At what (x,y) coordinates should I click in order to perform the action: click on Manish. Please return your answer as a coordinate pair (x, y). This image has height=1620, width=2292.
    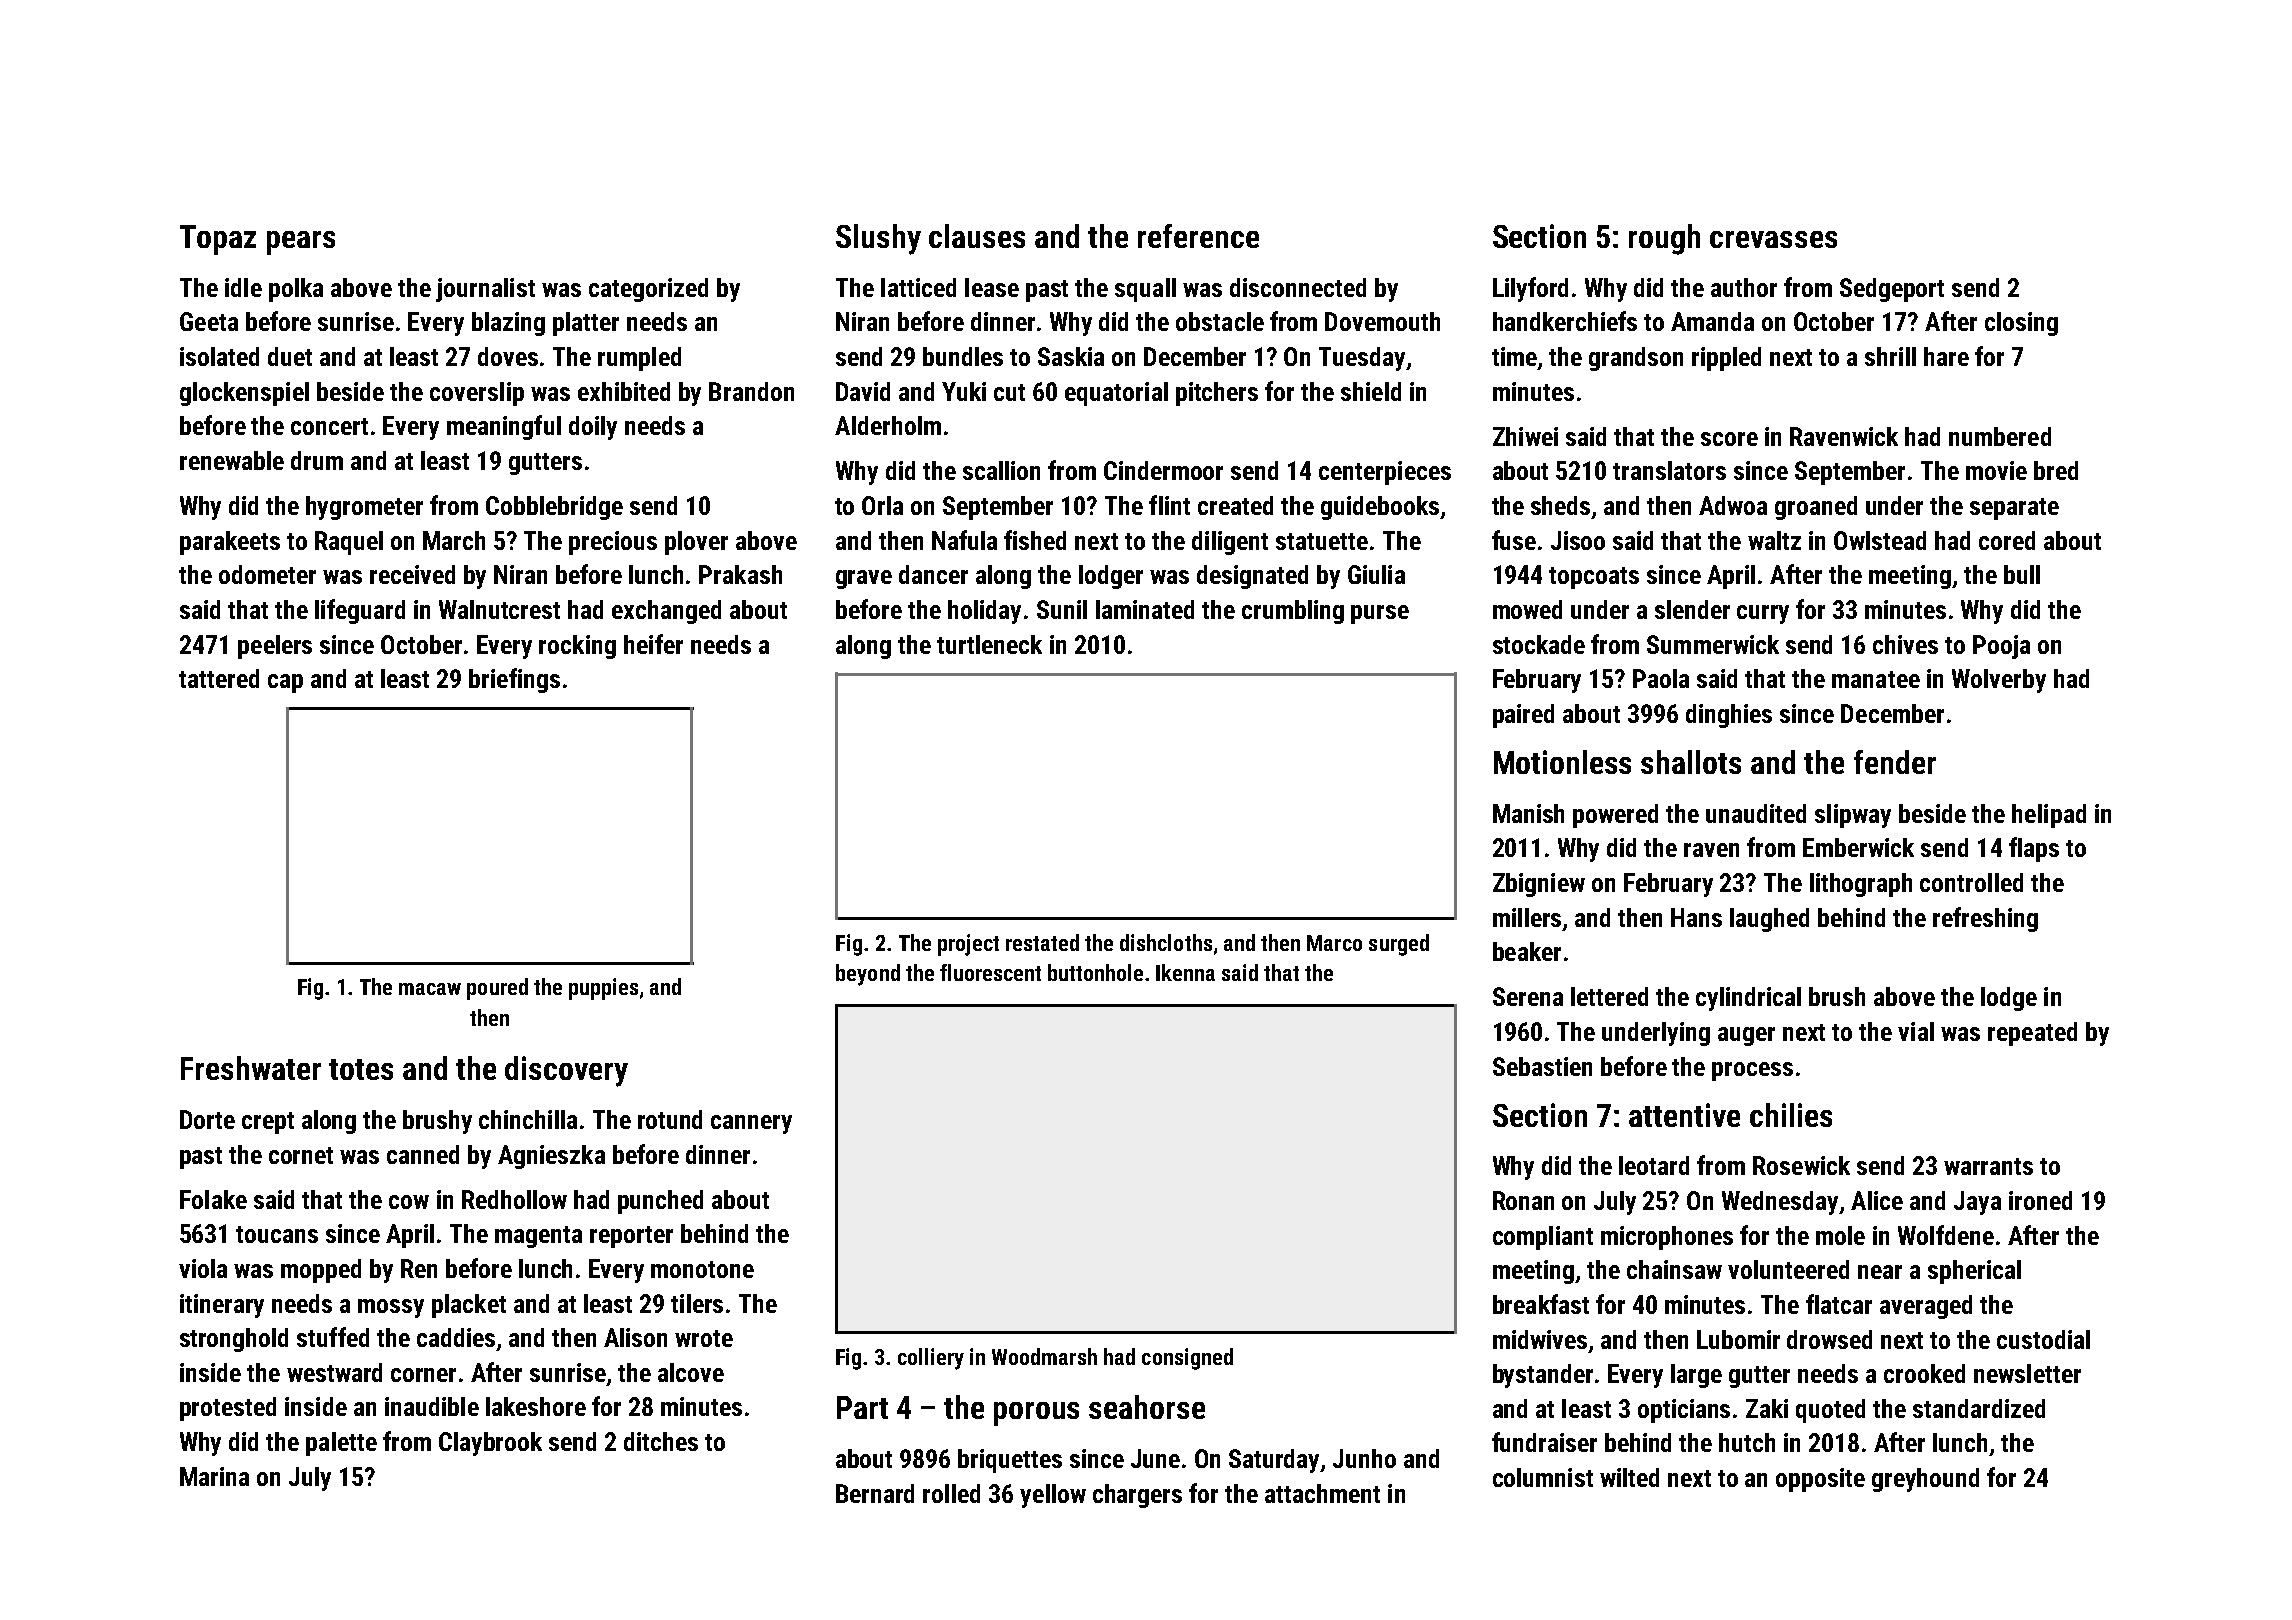
    Looking at the image, I should click on (1528, 813).
